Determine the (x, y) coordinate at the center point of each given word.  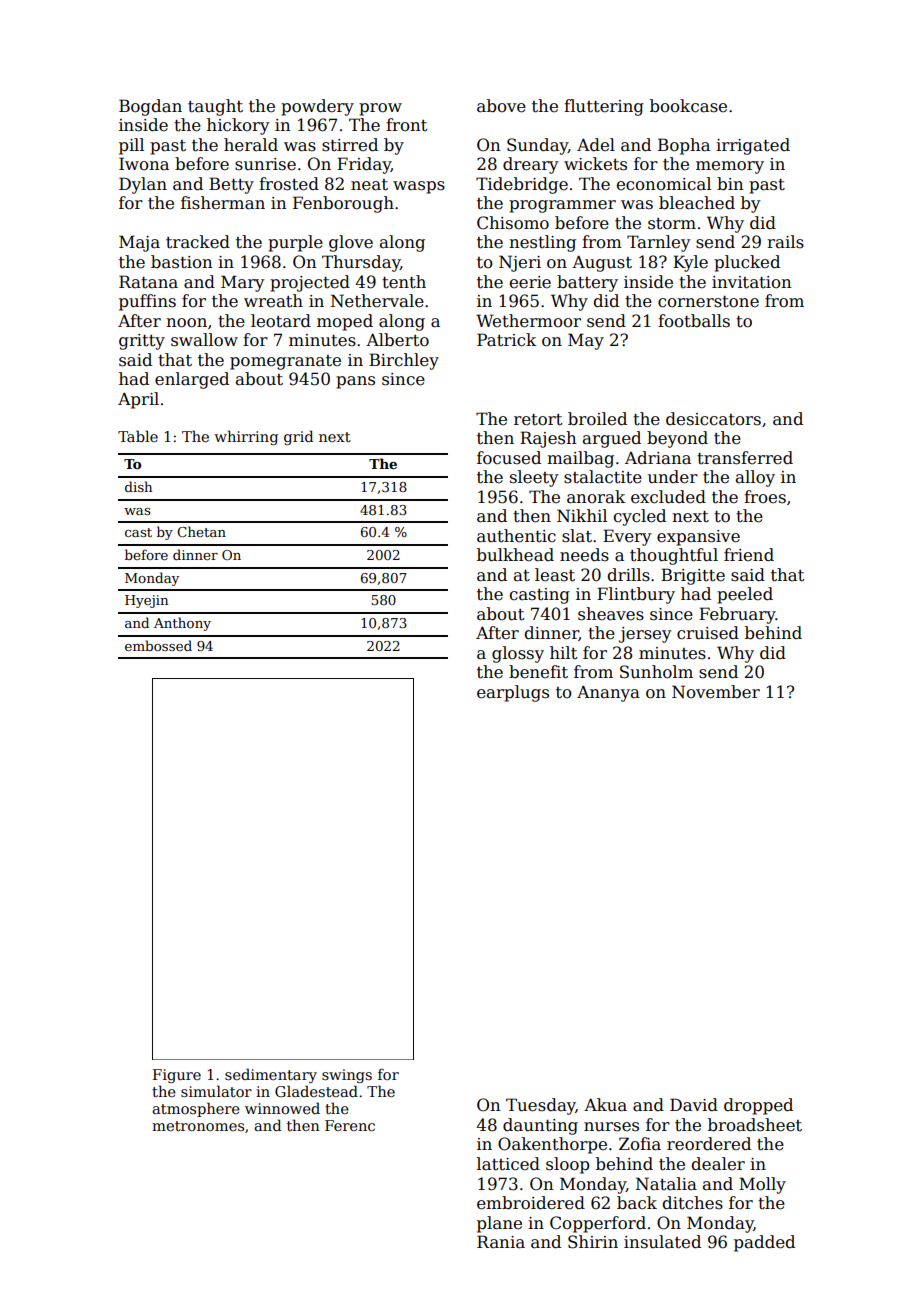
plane (499, 1224)
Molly (762, 1185)
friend (749, 555)
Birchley (404, 361)
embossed (158, 645)
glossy (518, 654)
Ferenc (350, 1125)
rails (785, 241)
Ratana (148, 282)
